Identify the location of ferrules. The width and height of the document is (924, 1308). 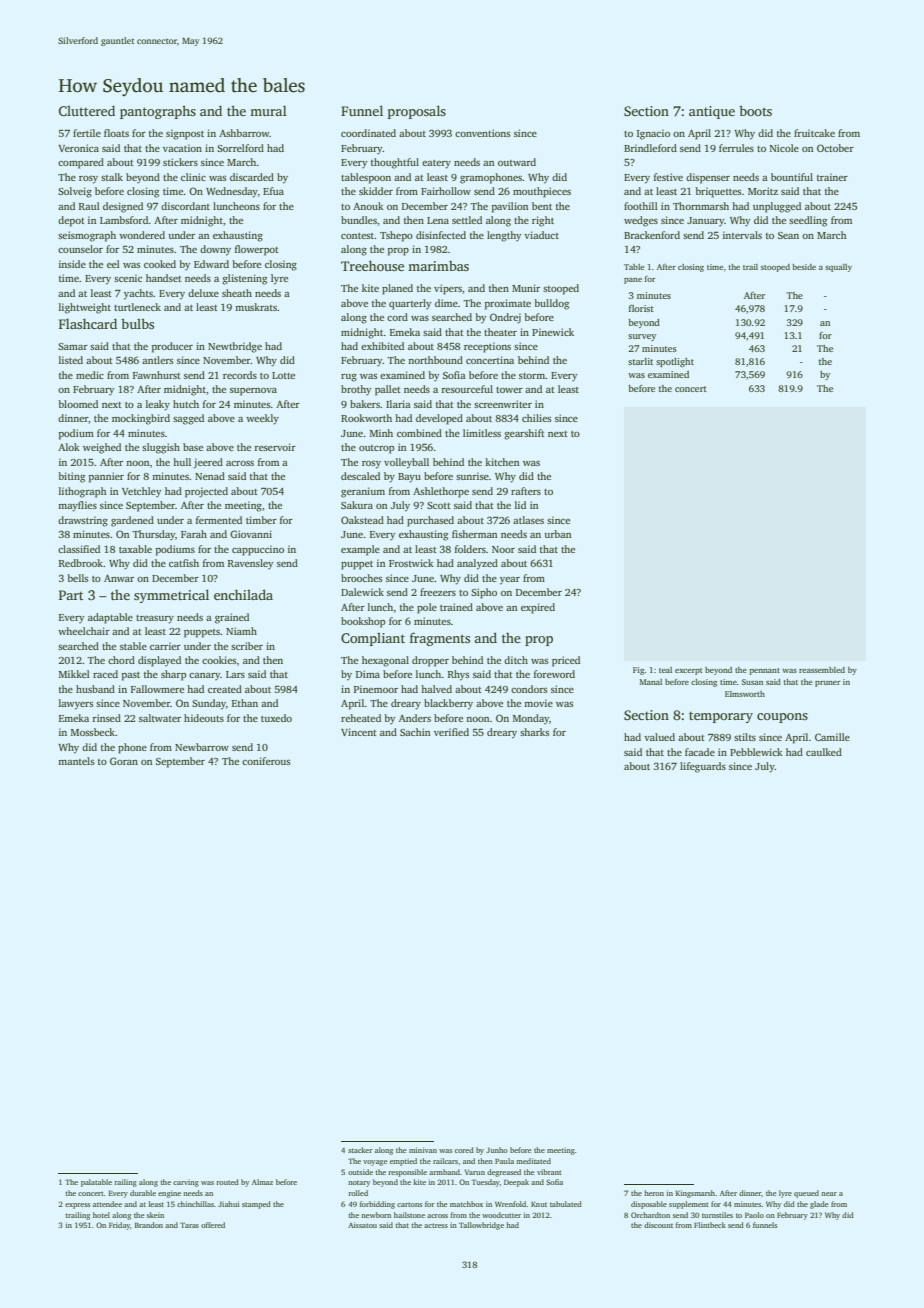
(736, 148).
